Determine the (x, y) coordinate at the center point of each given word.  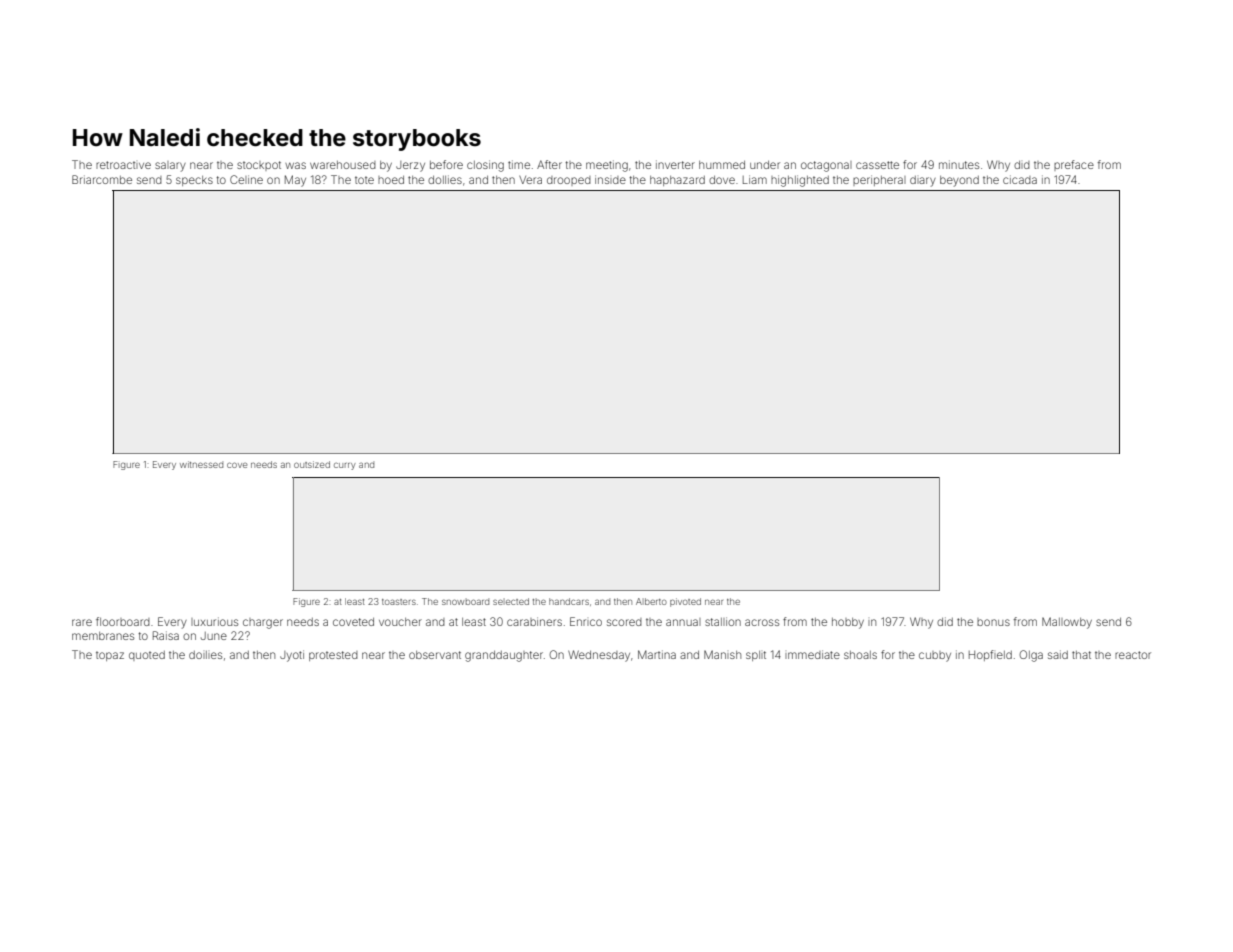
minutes (959, 164)
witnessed (201, 464)
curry (345, 466)
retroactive (123, 165)
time (519, 164)
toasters (399, 602)
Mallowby (1067, 623)
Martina (657, 654)
